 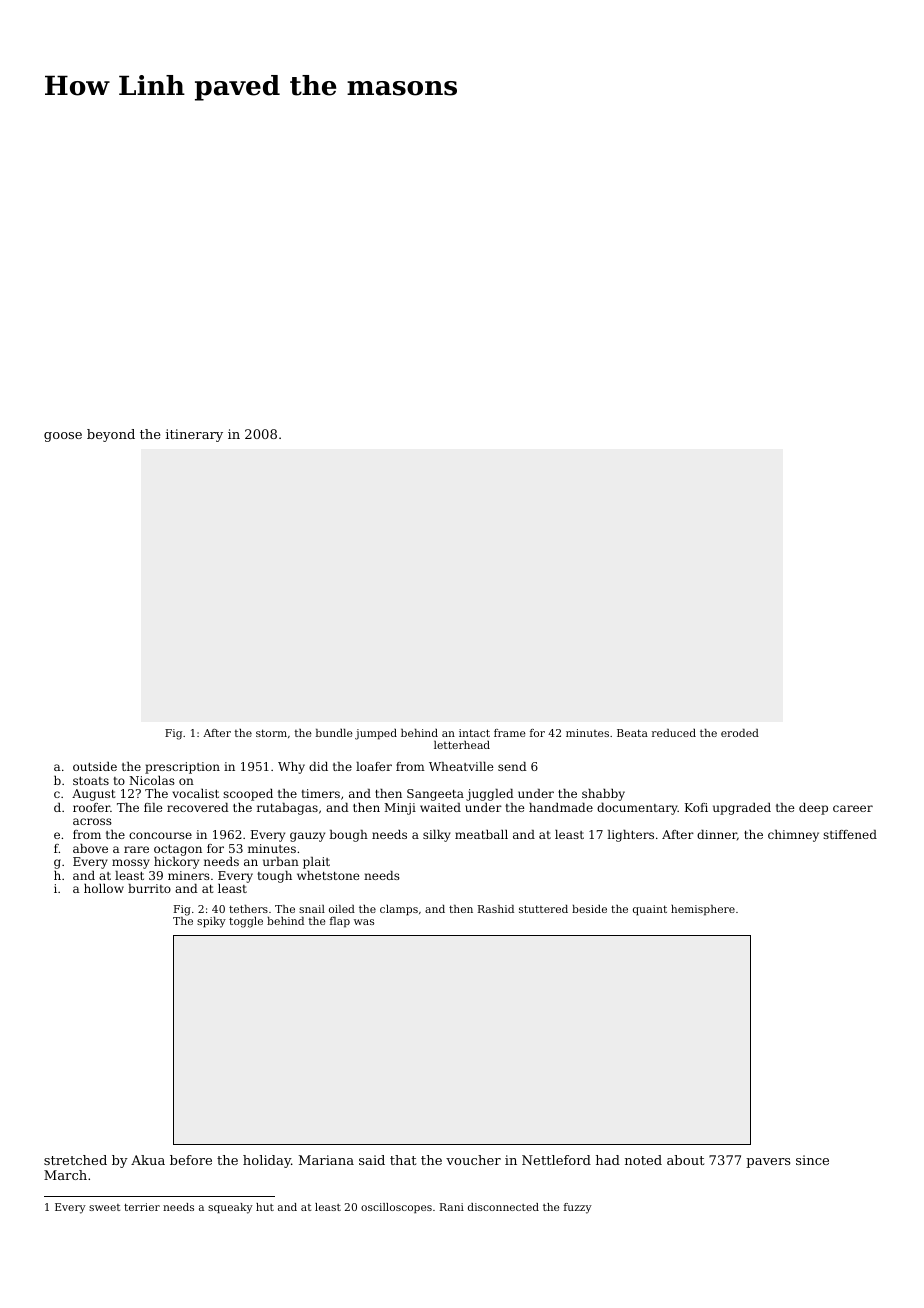 I want to click on itinerary, so click(x=194, y=435).
